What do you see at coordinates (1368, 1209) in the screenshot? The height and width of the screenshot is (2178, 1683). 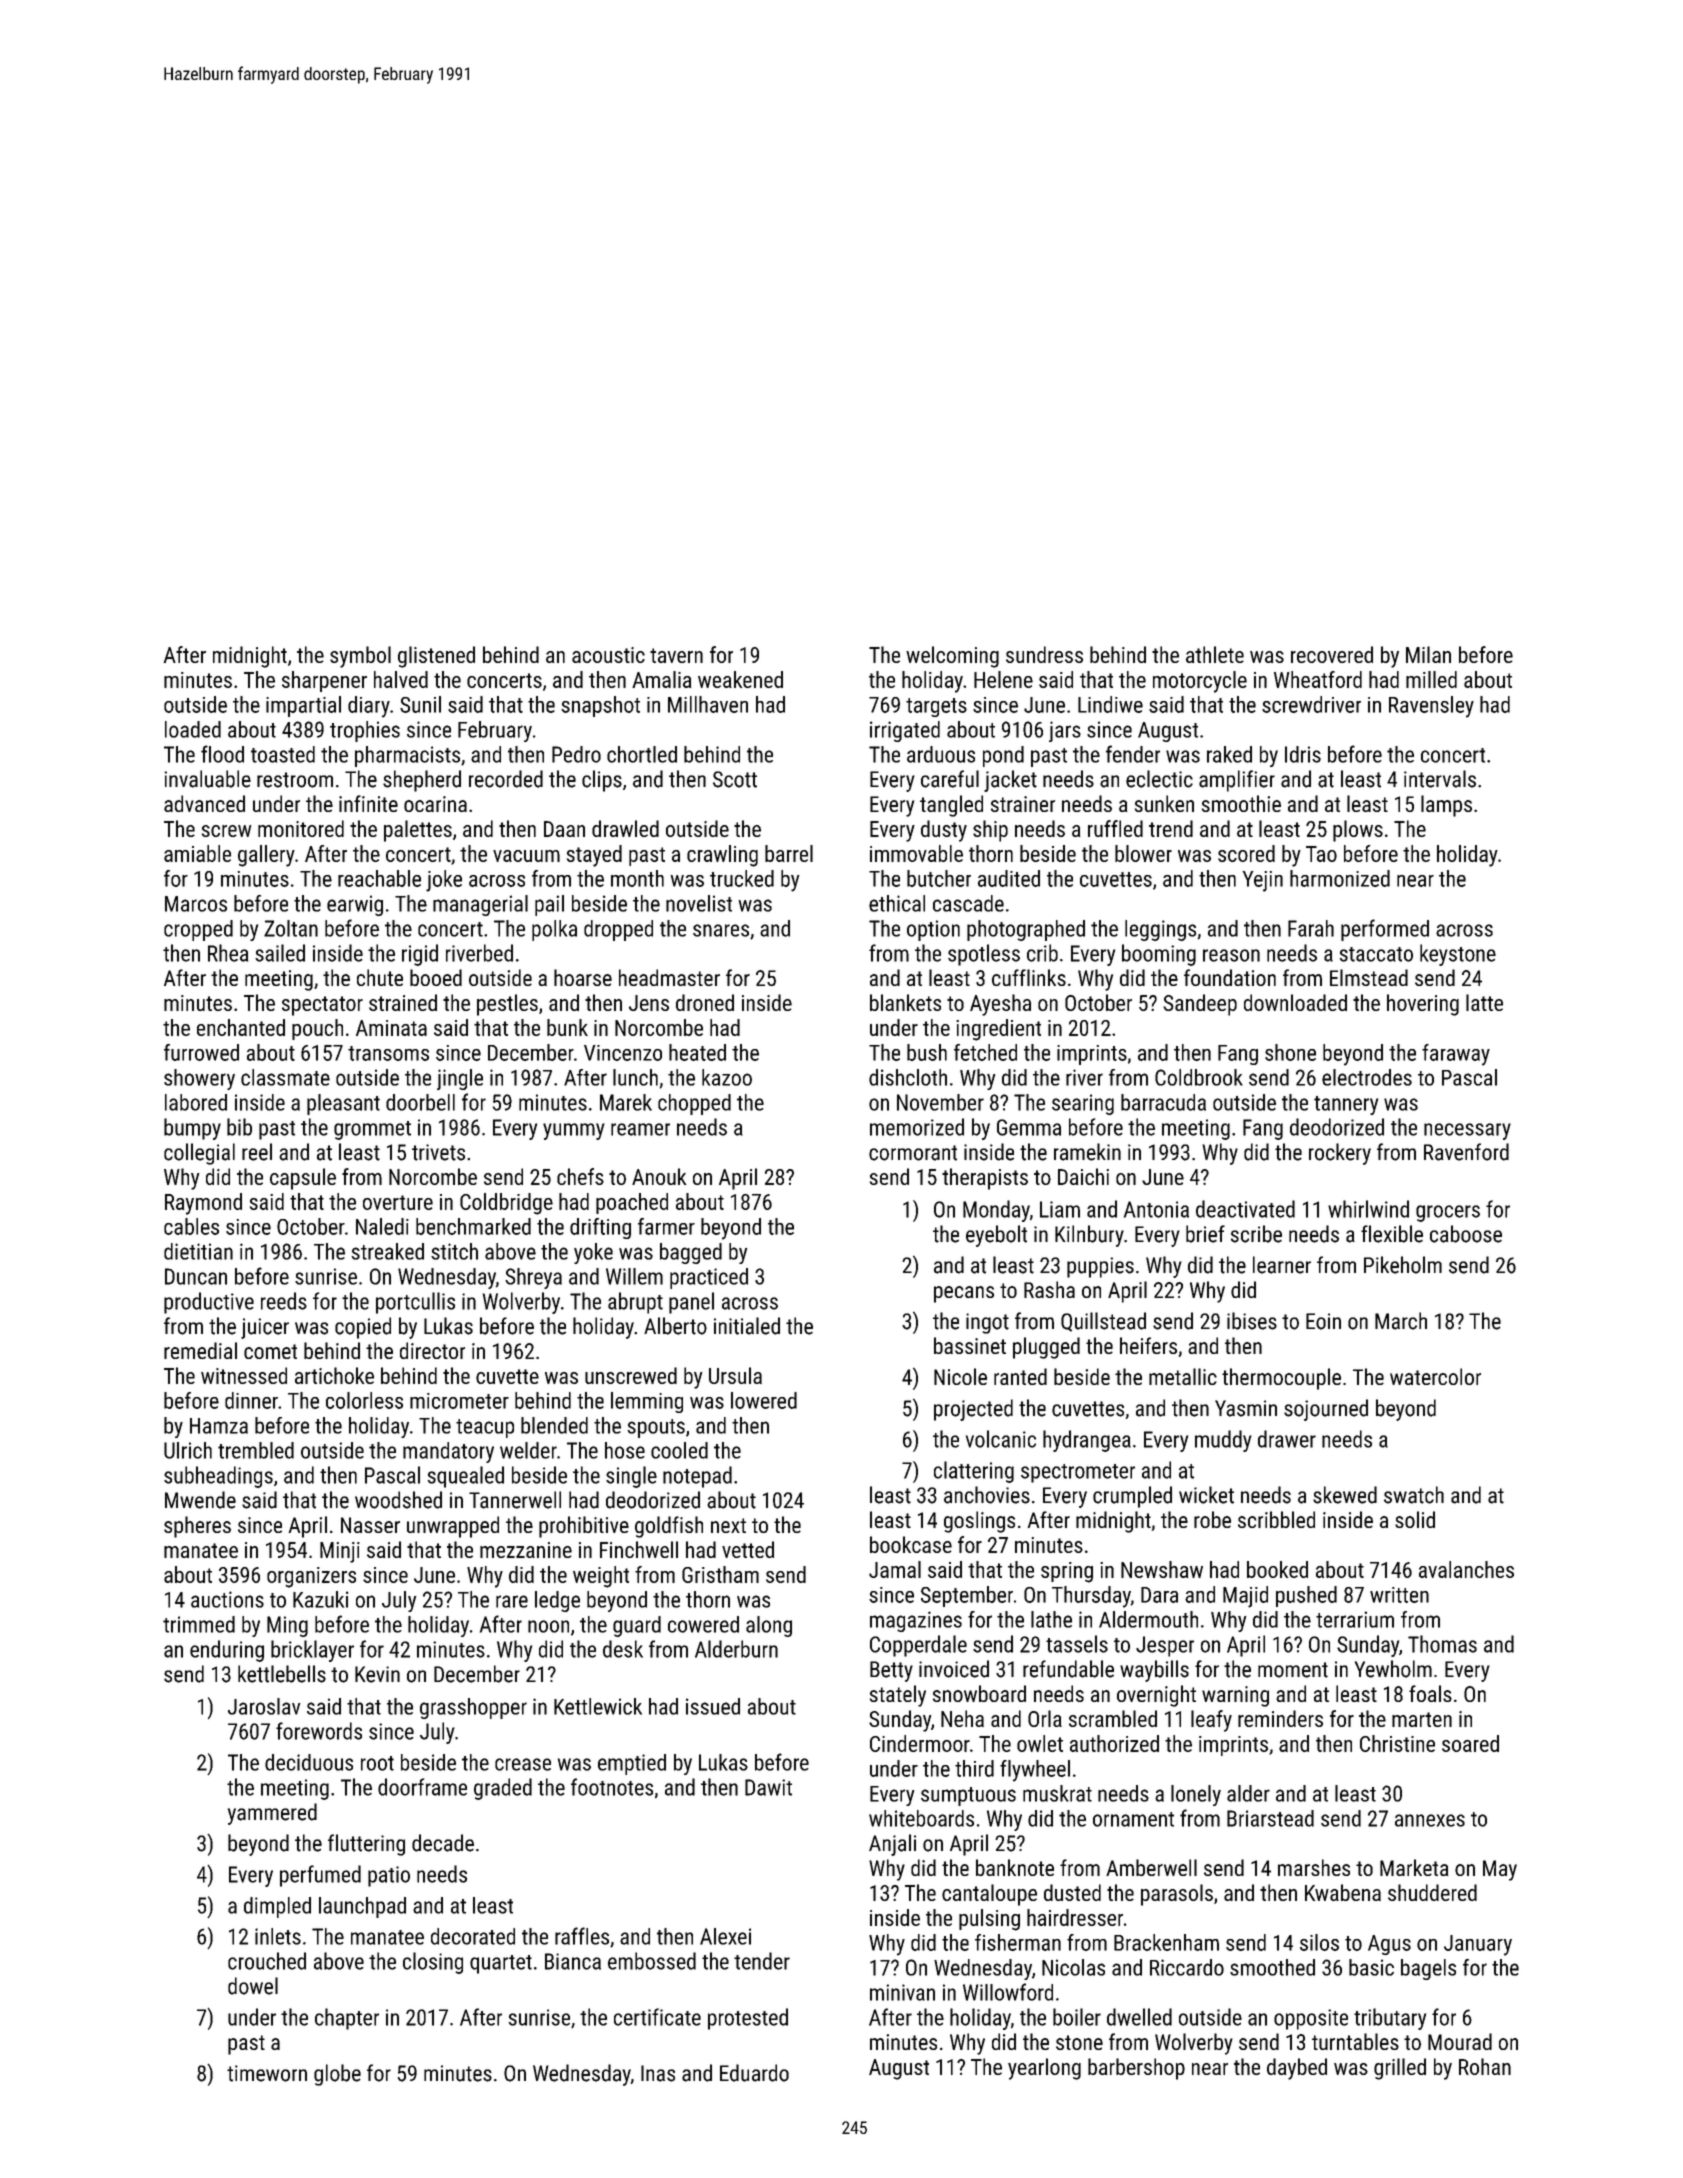 I see `whirlwind` at bounding box center [1368, 1209].
